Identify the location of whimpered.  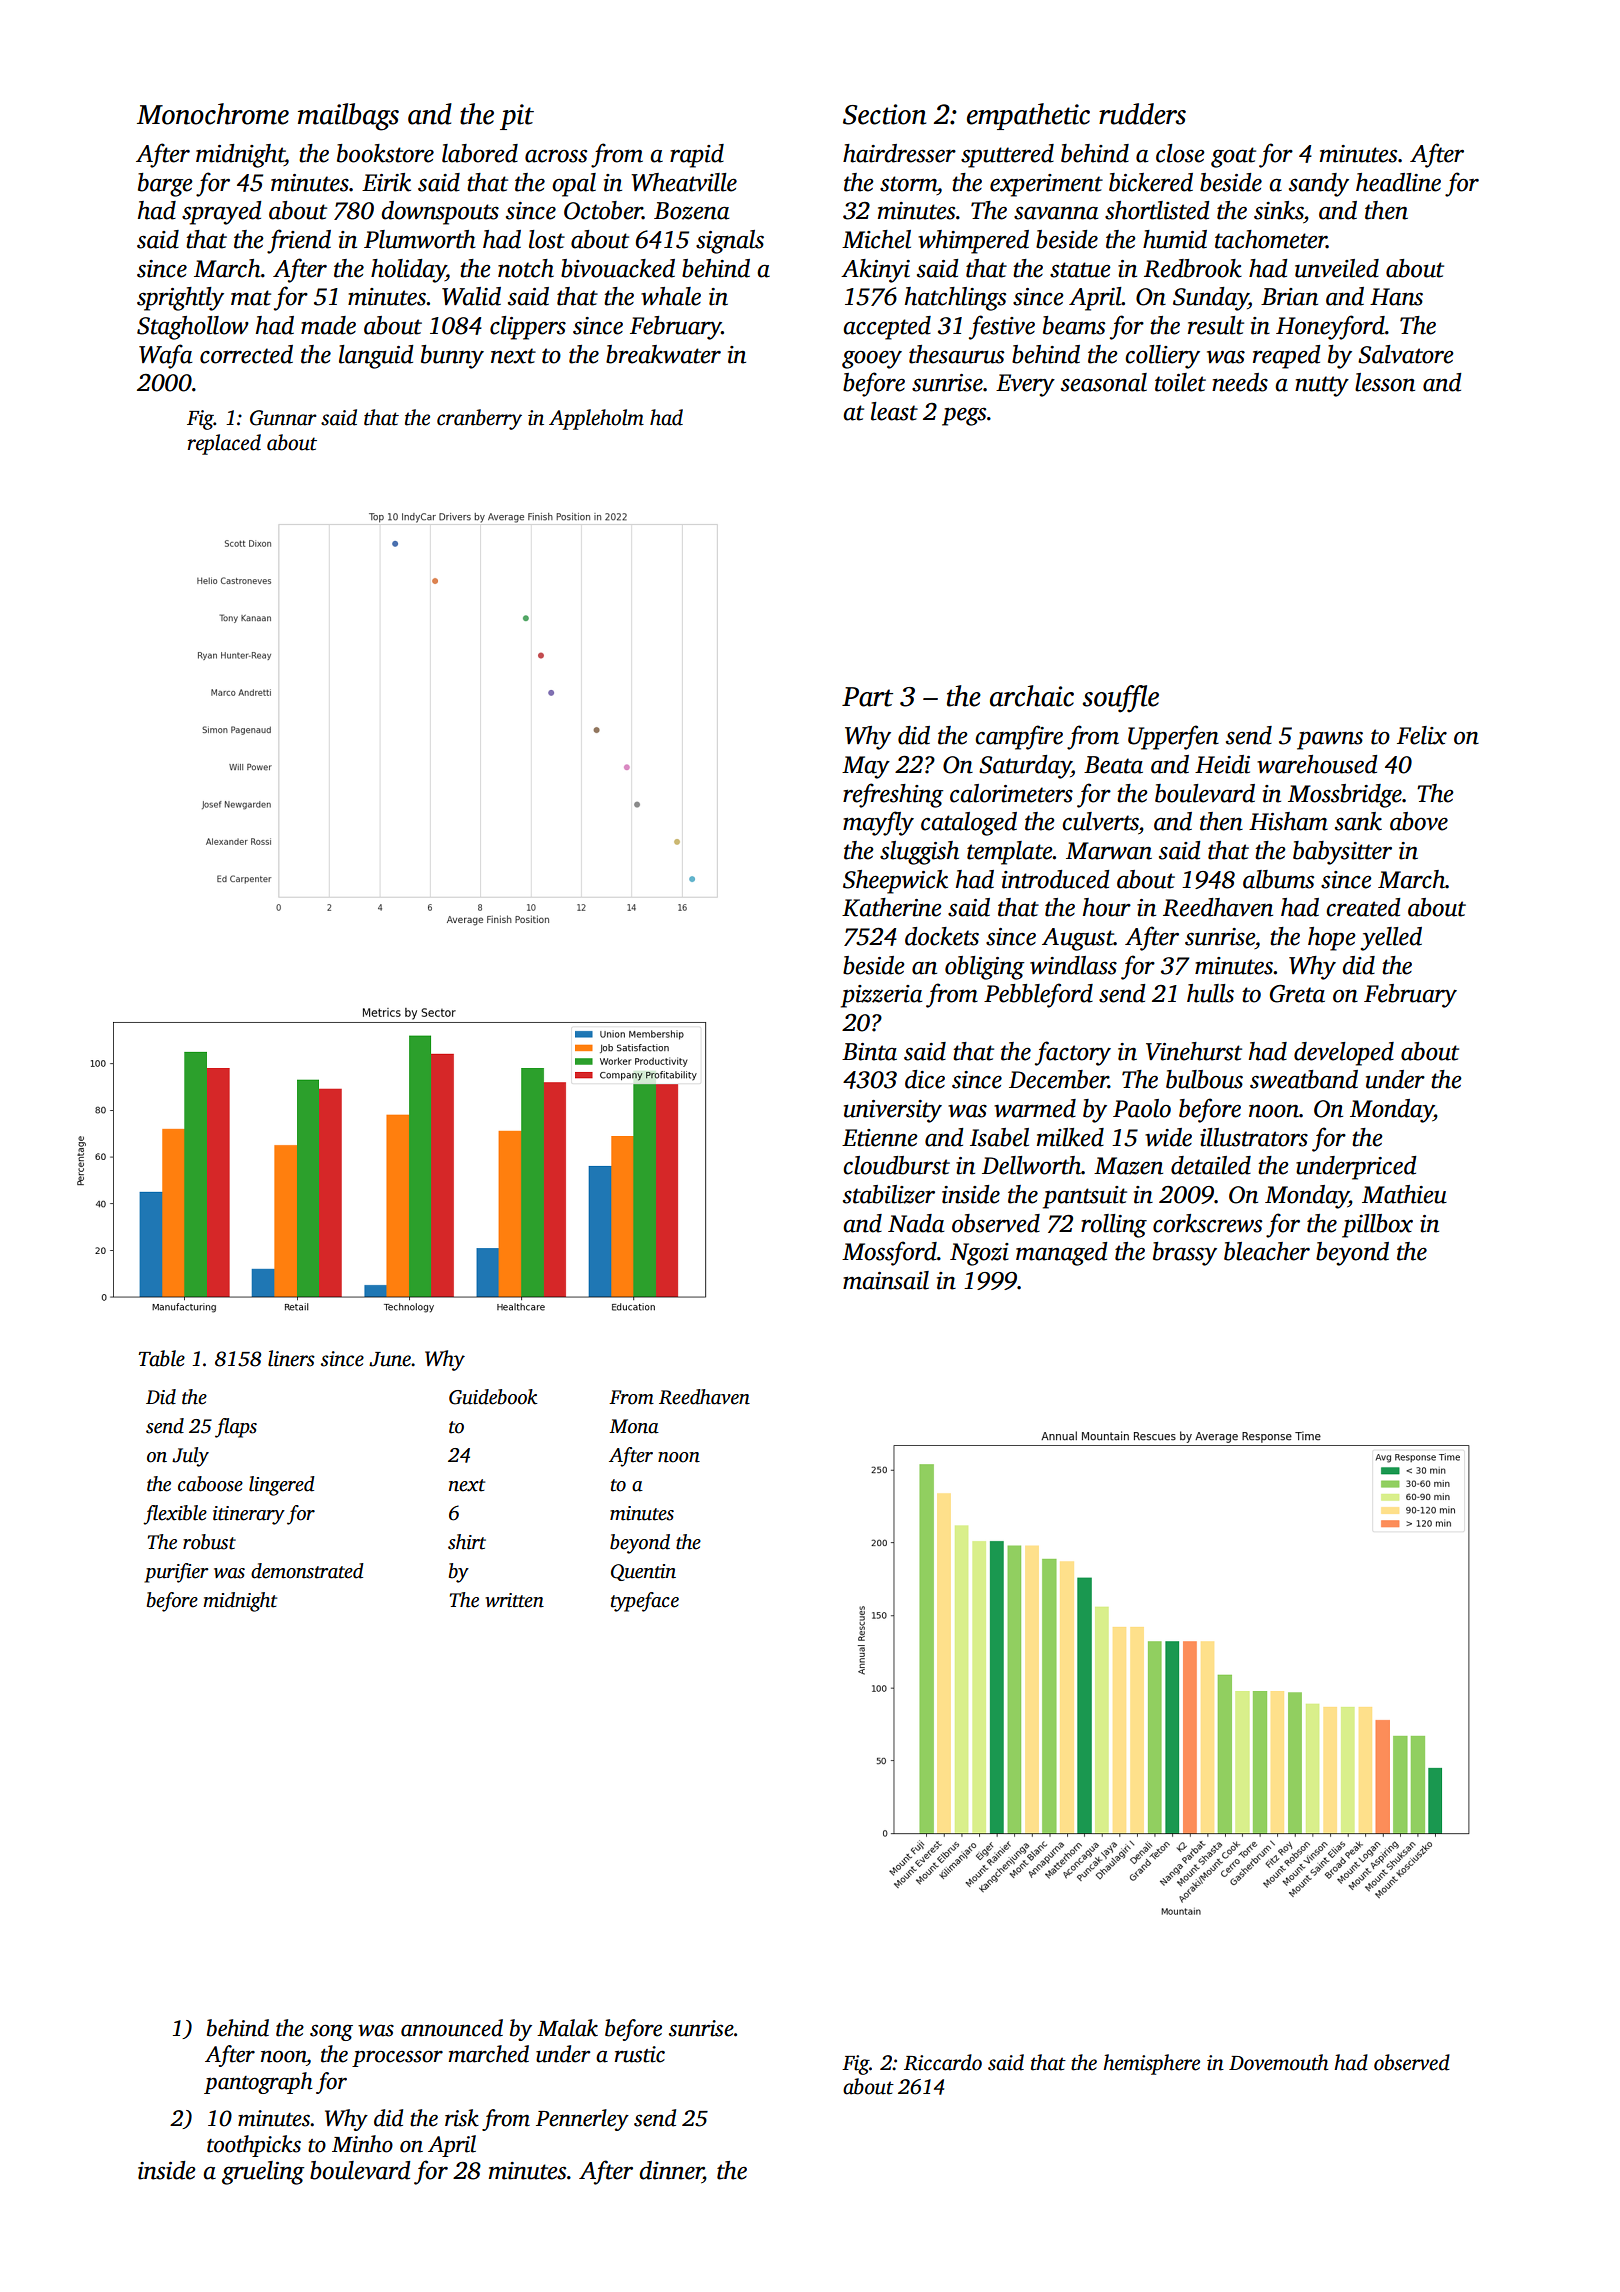
(973, 242).
